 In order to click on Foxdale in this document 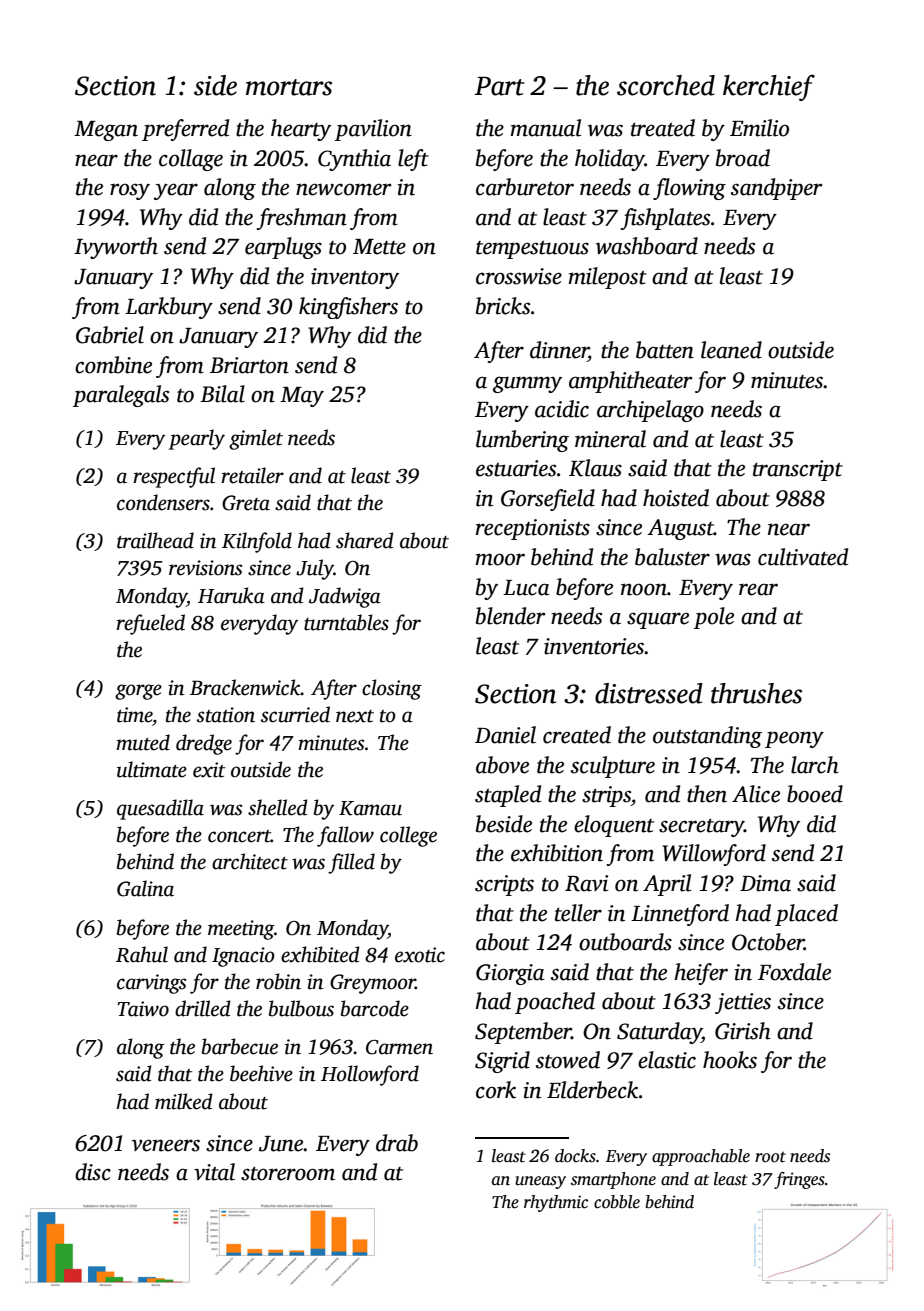, I will do `click(794, 972)`.
